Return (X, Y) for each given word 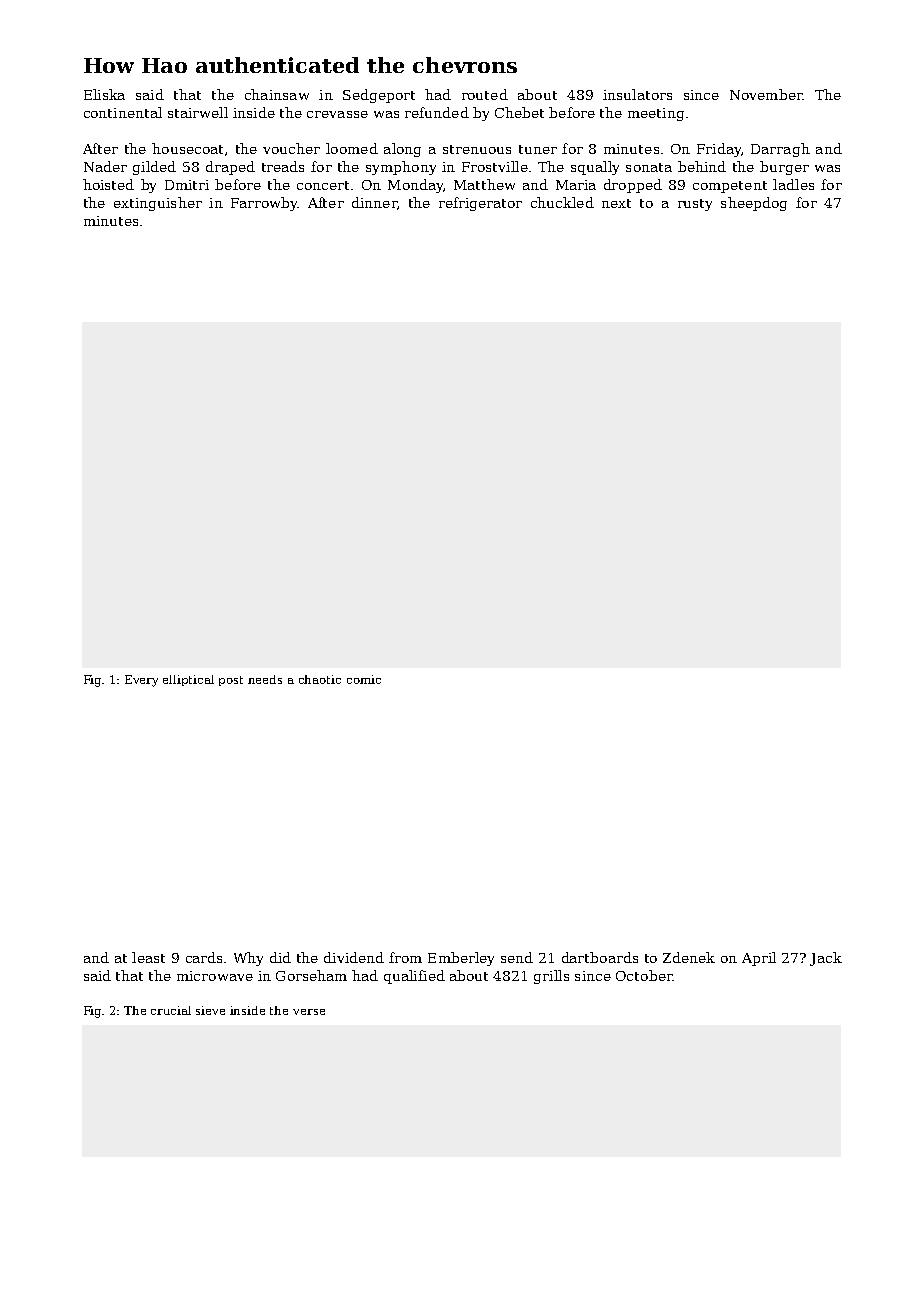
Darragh (780, 150)
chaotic (320, 679)
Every (141, 681)
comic (364, 679)
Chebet (519, 112)
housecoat (187, 148)
